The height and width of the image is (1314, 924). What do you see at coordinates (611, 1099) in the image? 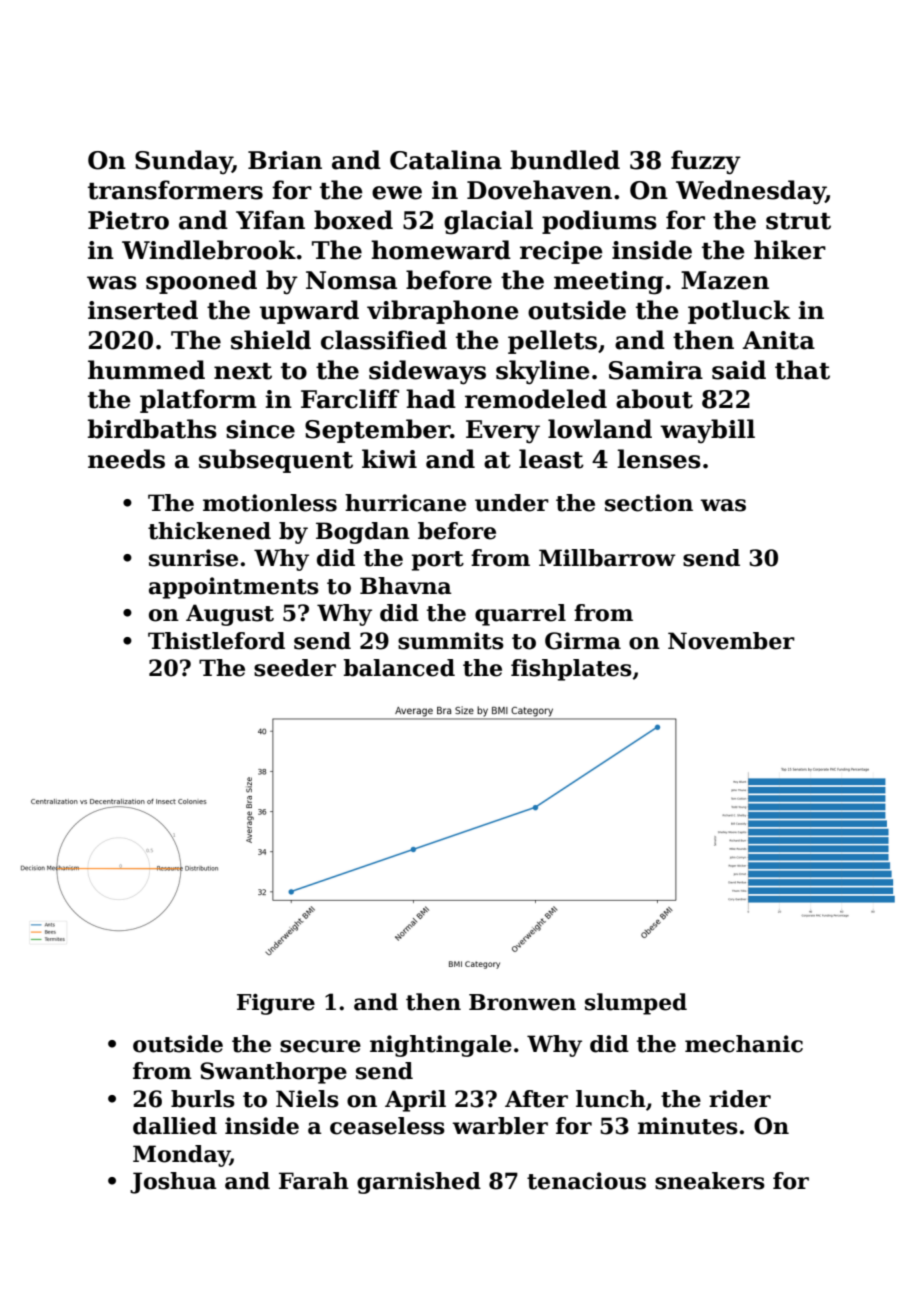
I see `lunch` at bounding box center [611, 1099].
